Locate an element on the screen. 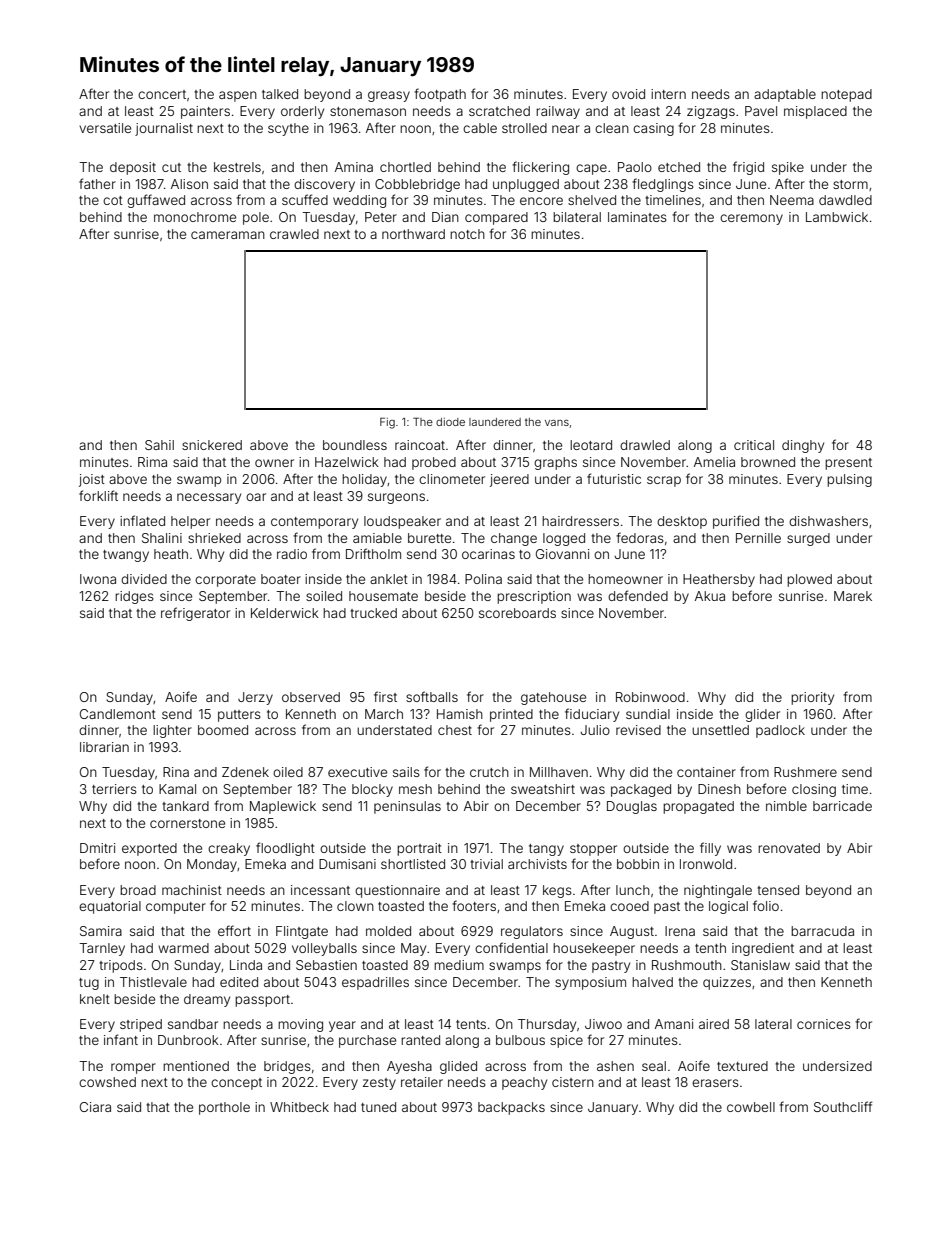 The height and width of the screenshot is (1233, 952). Tarnley is located at coordinates (102, 949).
